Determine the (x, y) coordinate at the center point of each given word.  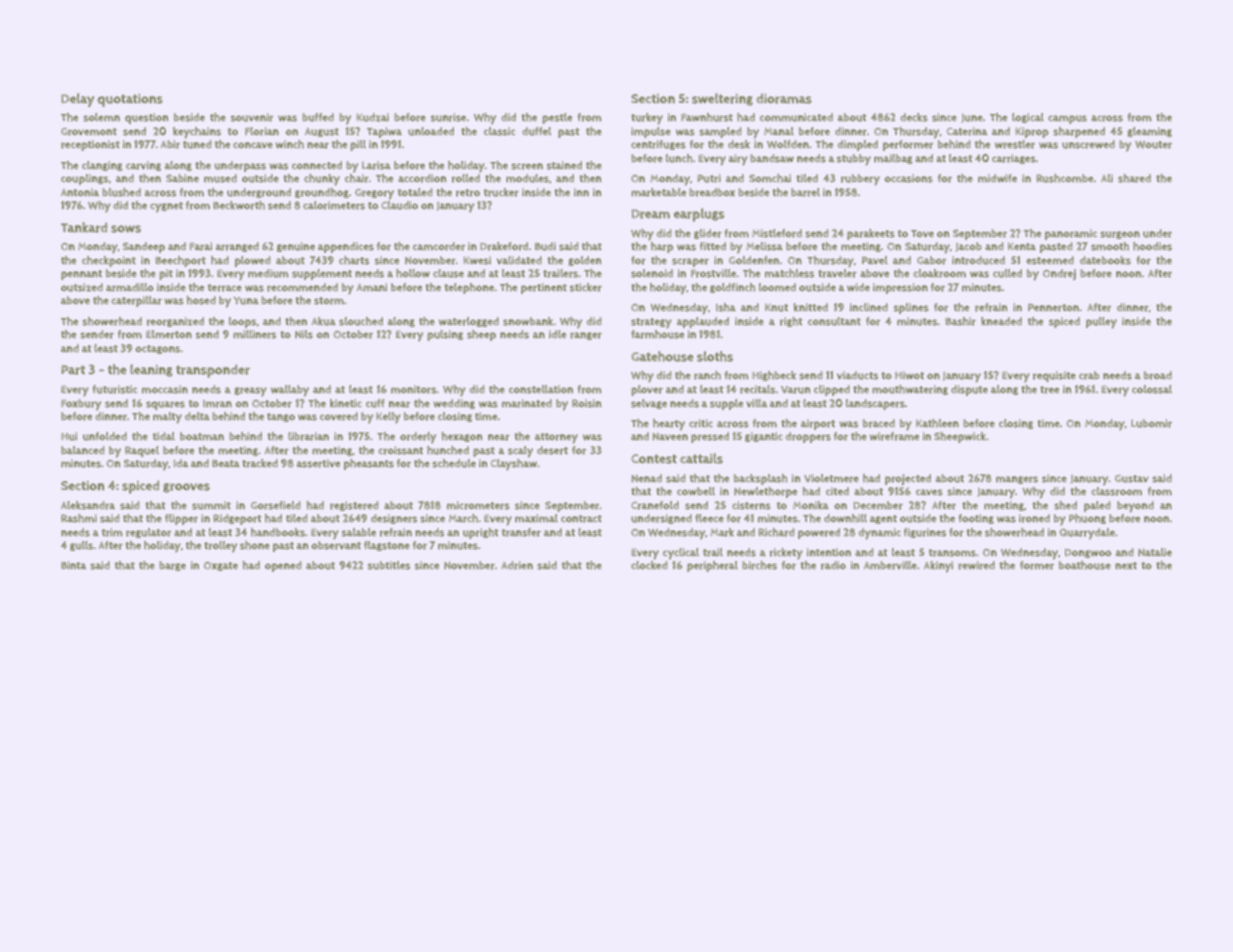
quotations (130, 100)
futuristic (114, 389)
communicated (796, 117)
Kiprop (1032, 132)
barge (172, 566)
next (1126, 565)
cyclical (681, 554)
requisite (1054, 376)
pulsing (445, 335)
